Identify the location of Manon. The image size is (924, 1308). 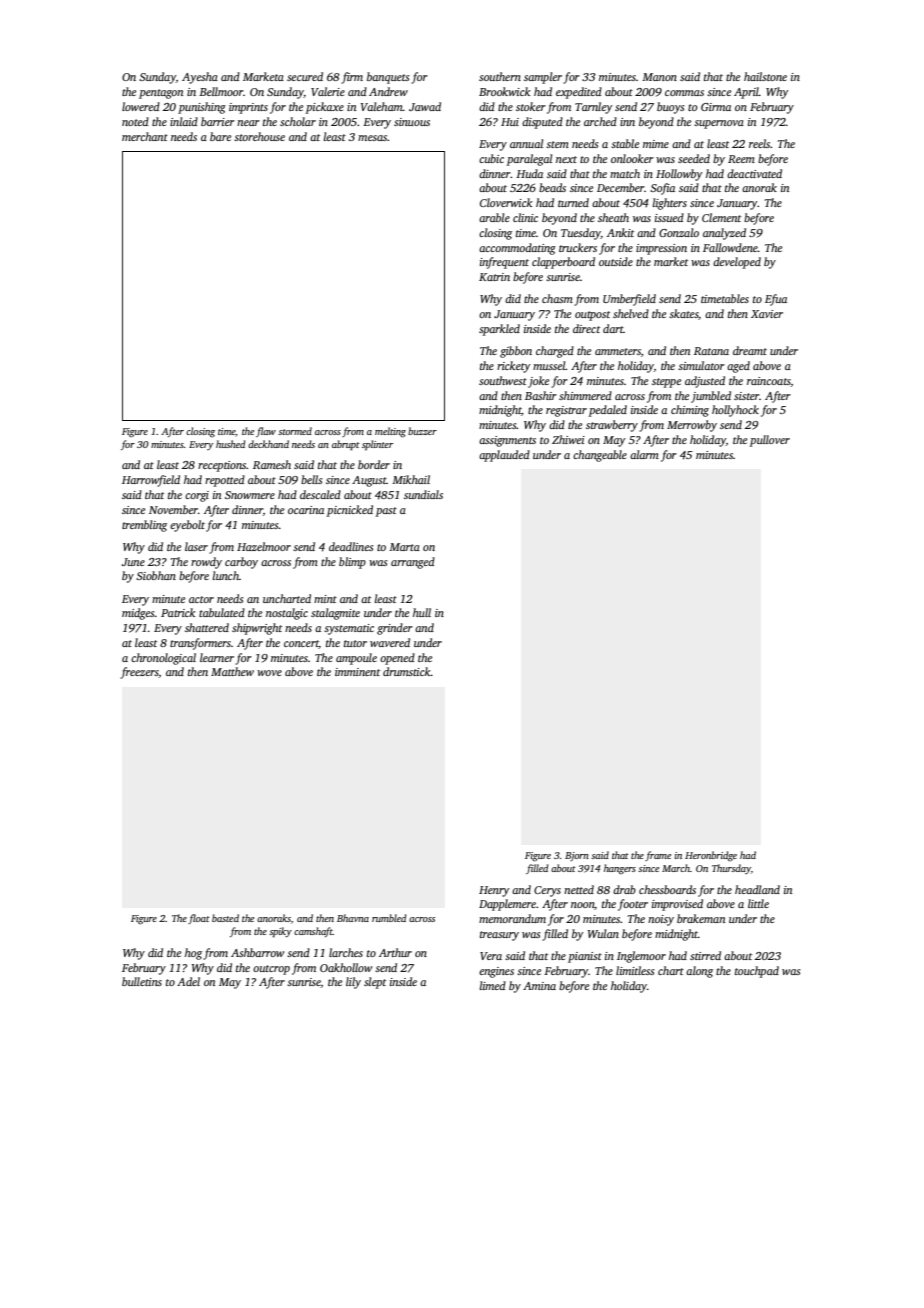
(659, 77).
